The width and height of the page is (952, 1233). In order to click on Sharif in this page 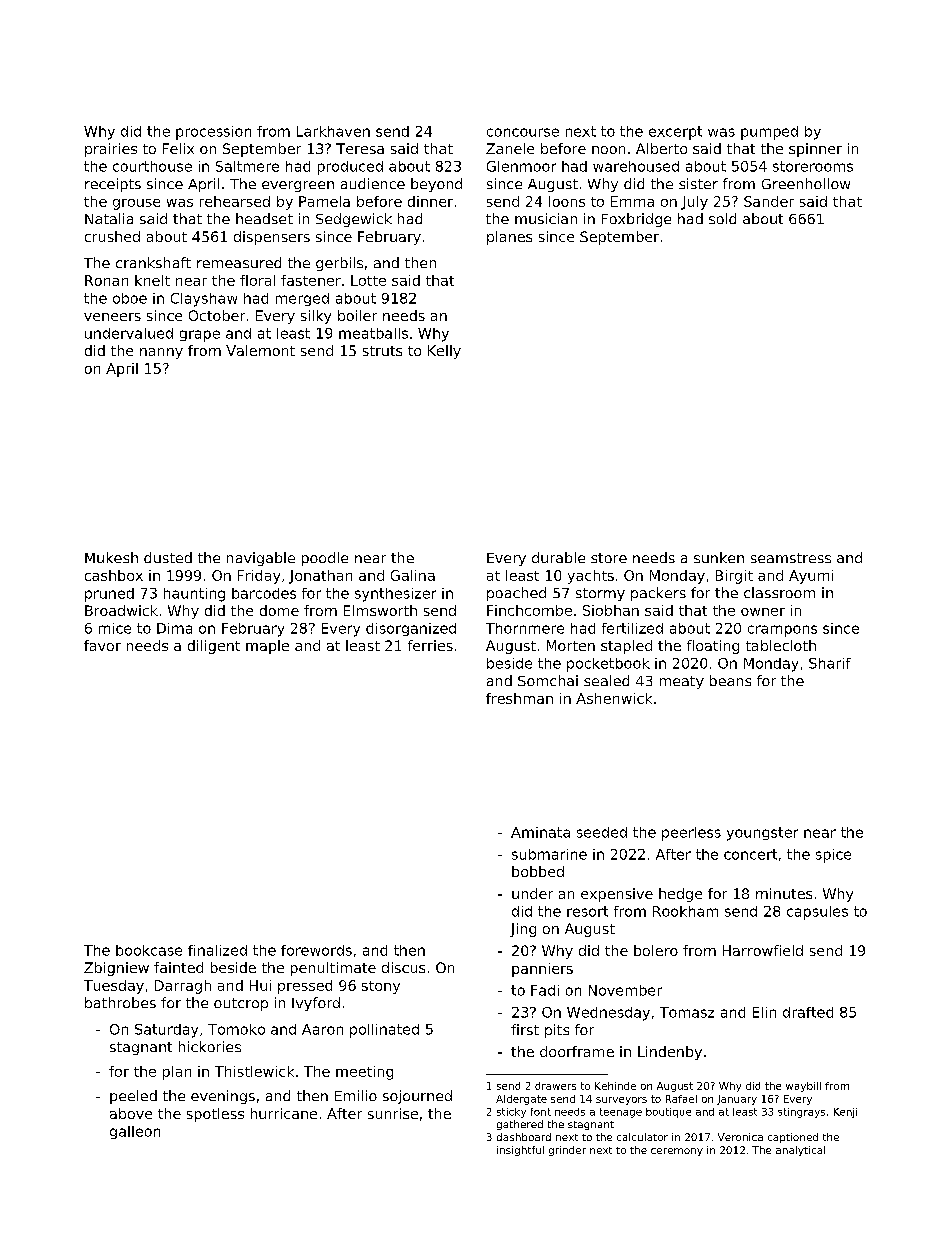, I will do `click(830, 663)`.
